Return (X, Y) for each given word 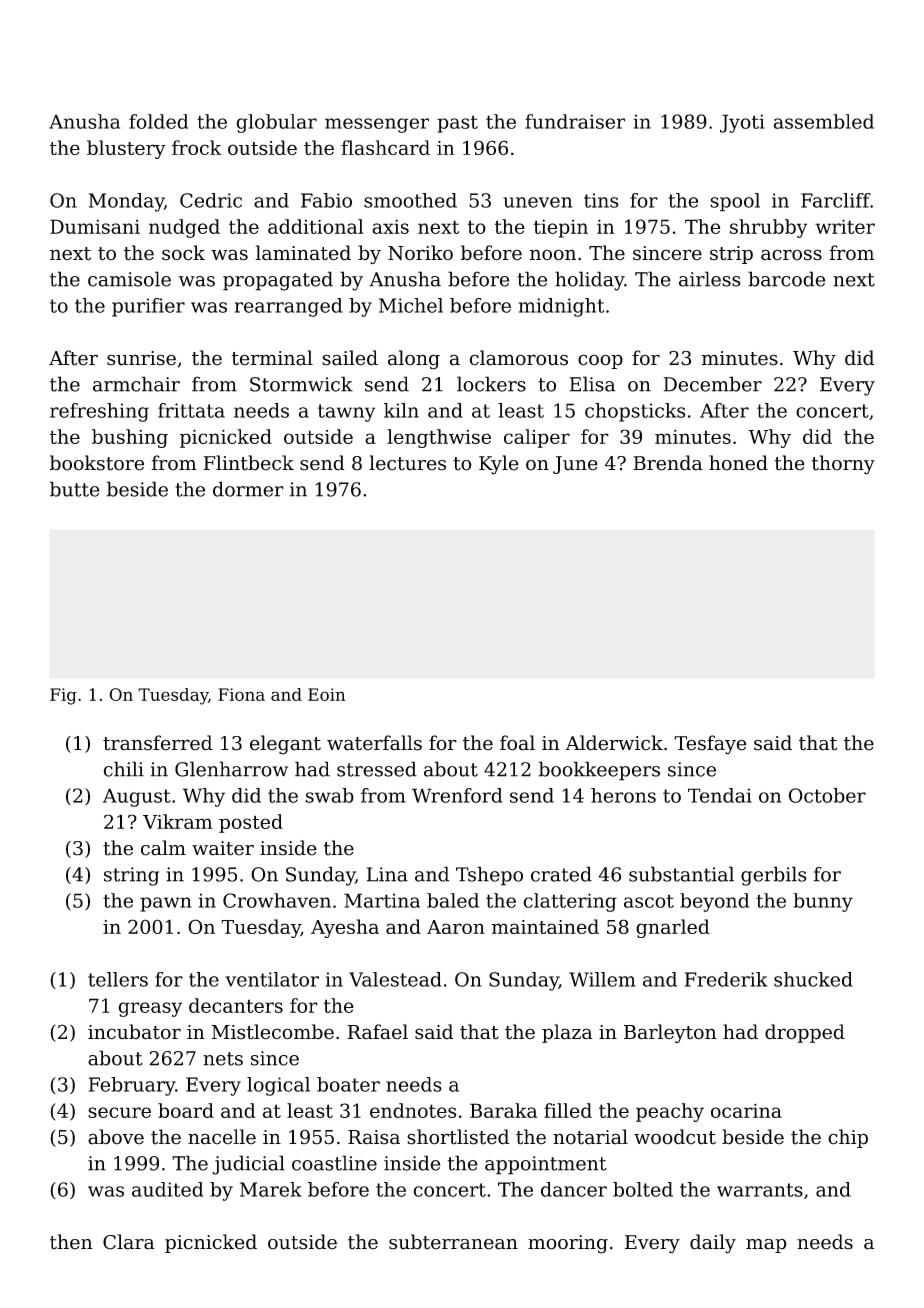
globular (276, 123)
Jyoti (742, 123)
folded (158, 121)
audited (167, 1189)
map (766, 1246)
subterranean (453, 1242)
